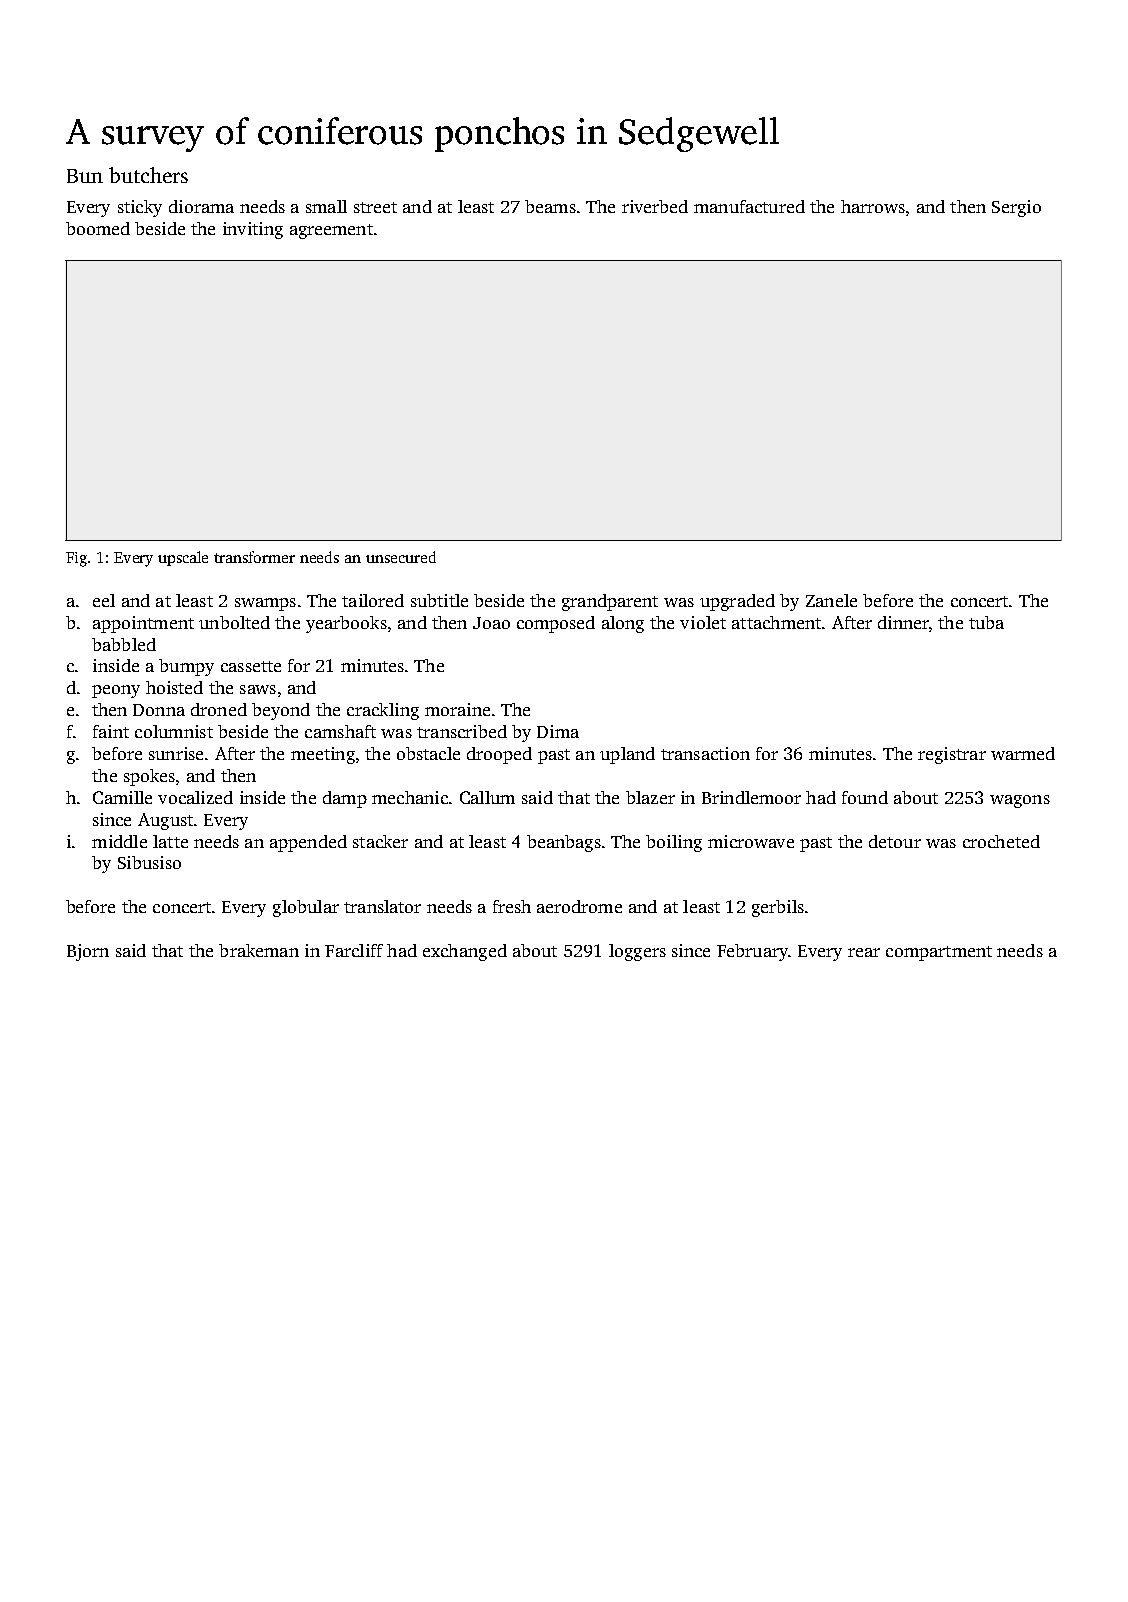 Image resolution: width=1128 pixels, height=1602 pixels. Describe the element at coordinates (85, 176) in the screenshot. I see `Bun` at that location.
